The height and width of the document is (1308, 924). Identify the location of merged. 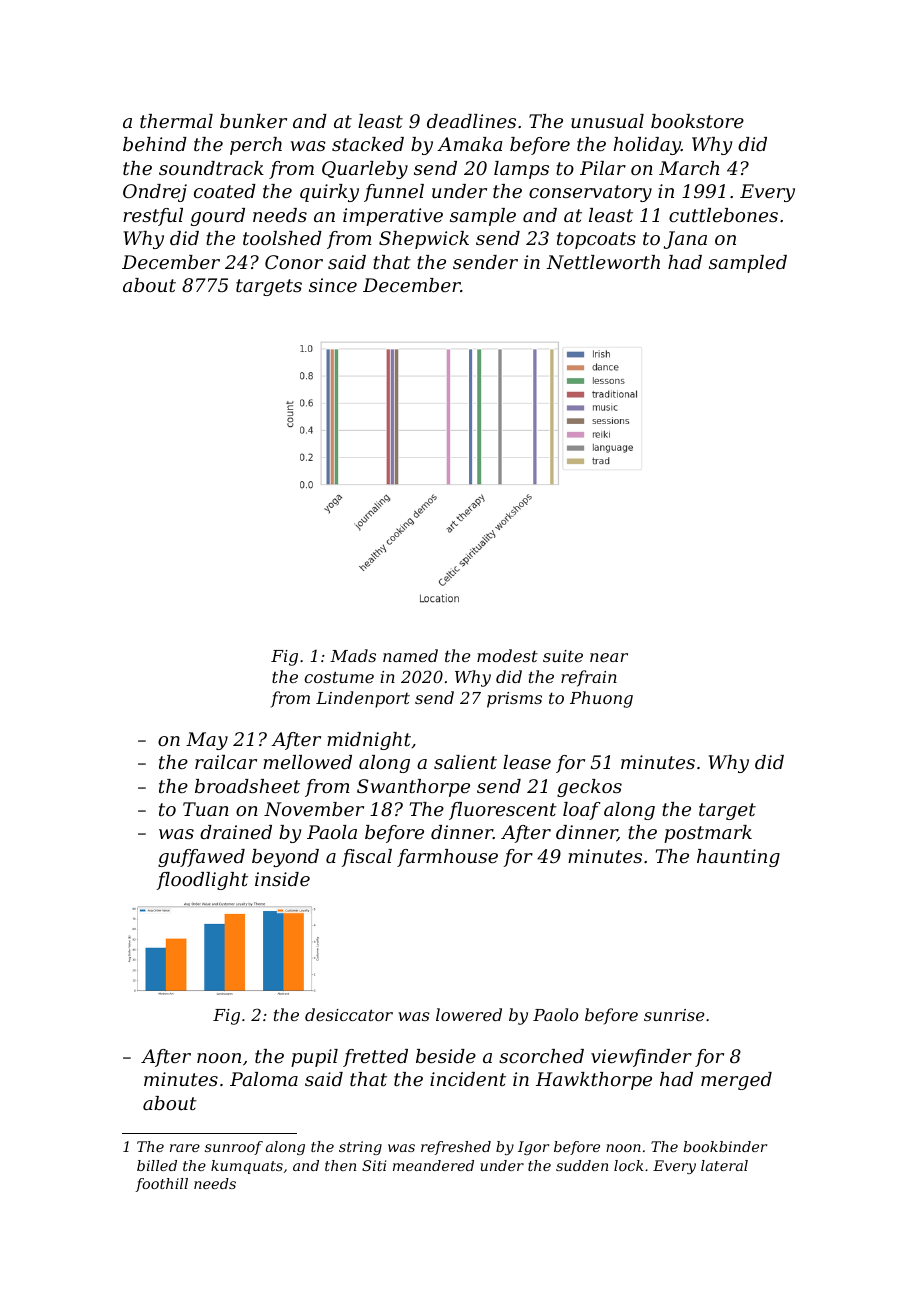
(736, 1081).
